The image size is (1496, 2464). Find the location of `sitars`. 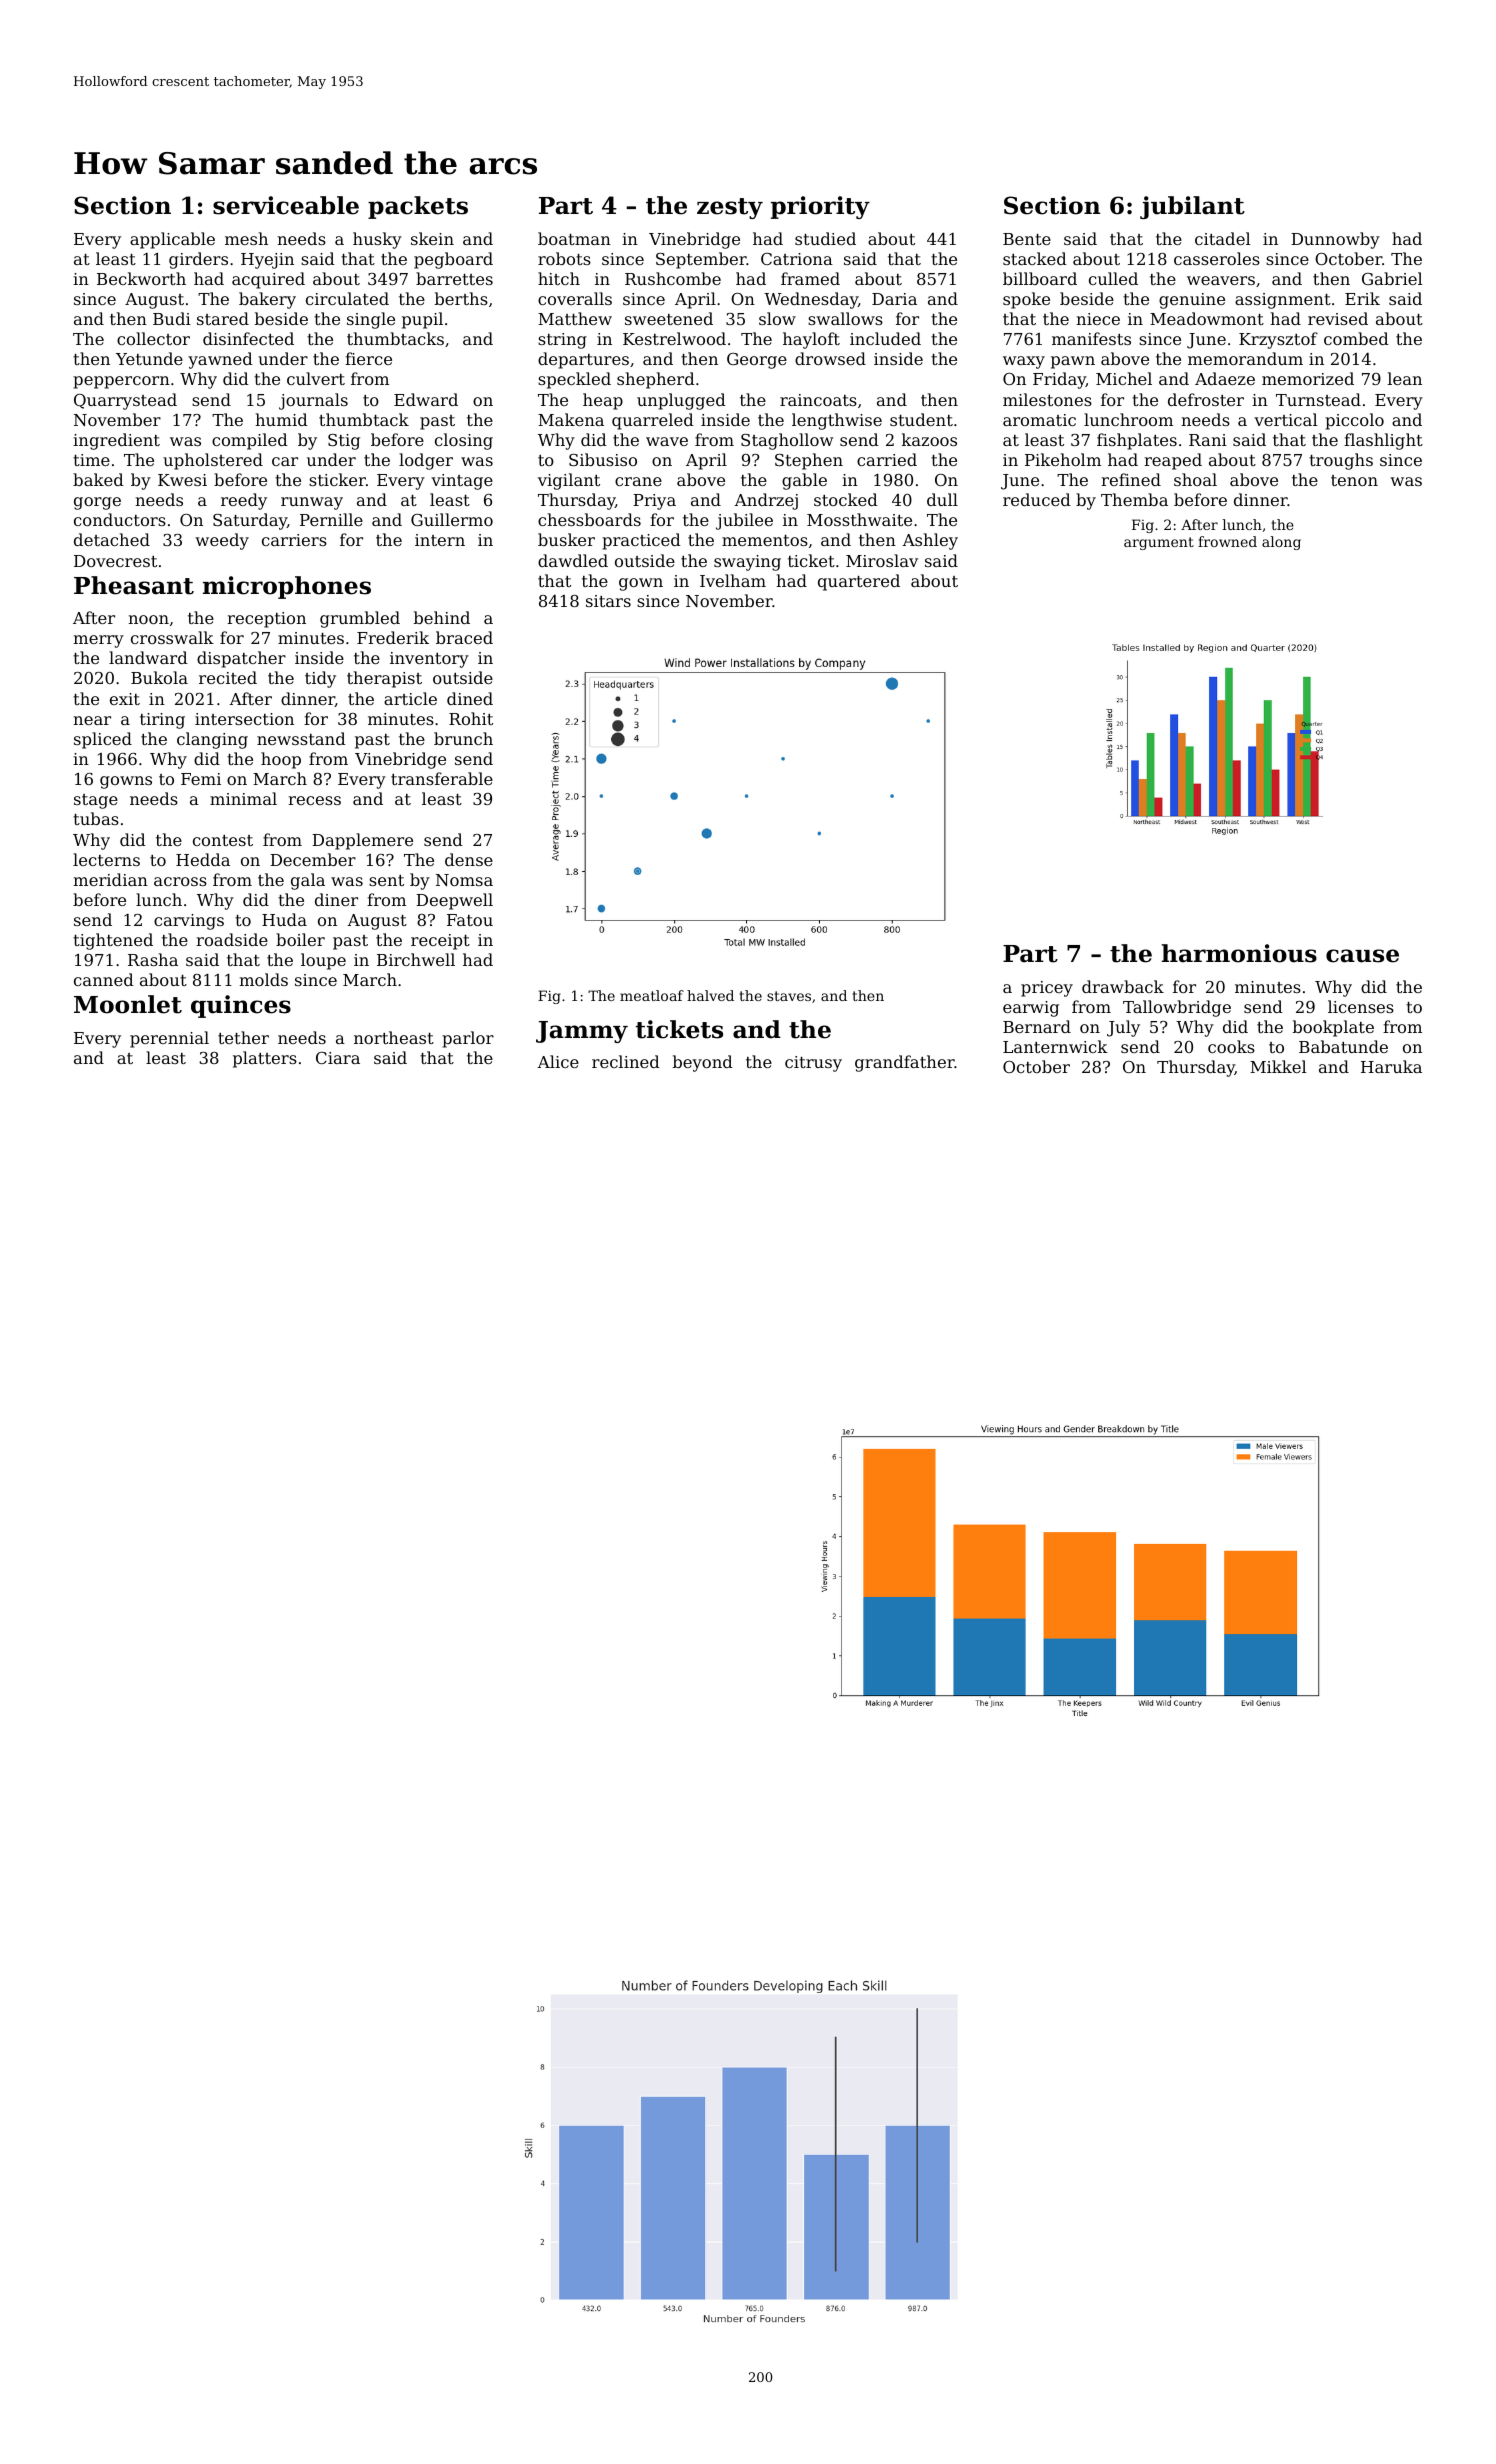

sitars is located at coordinates (608, 601).
